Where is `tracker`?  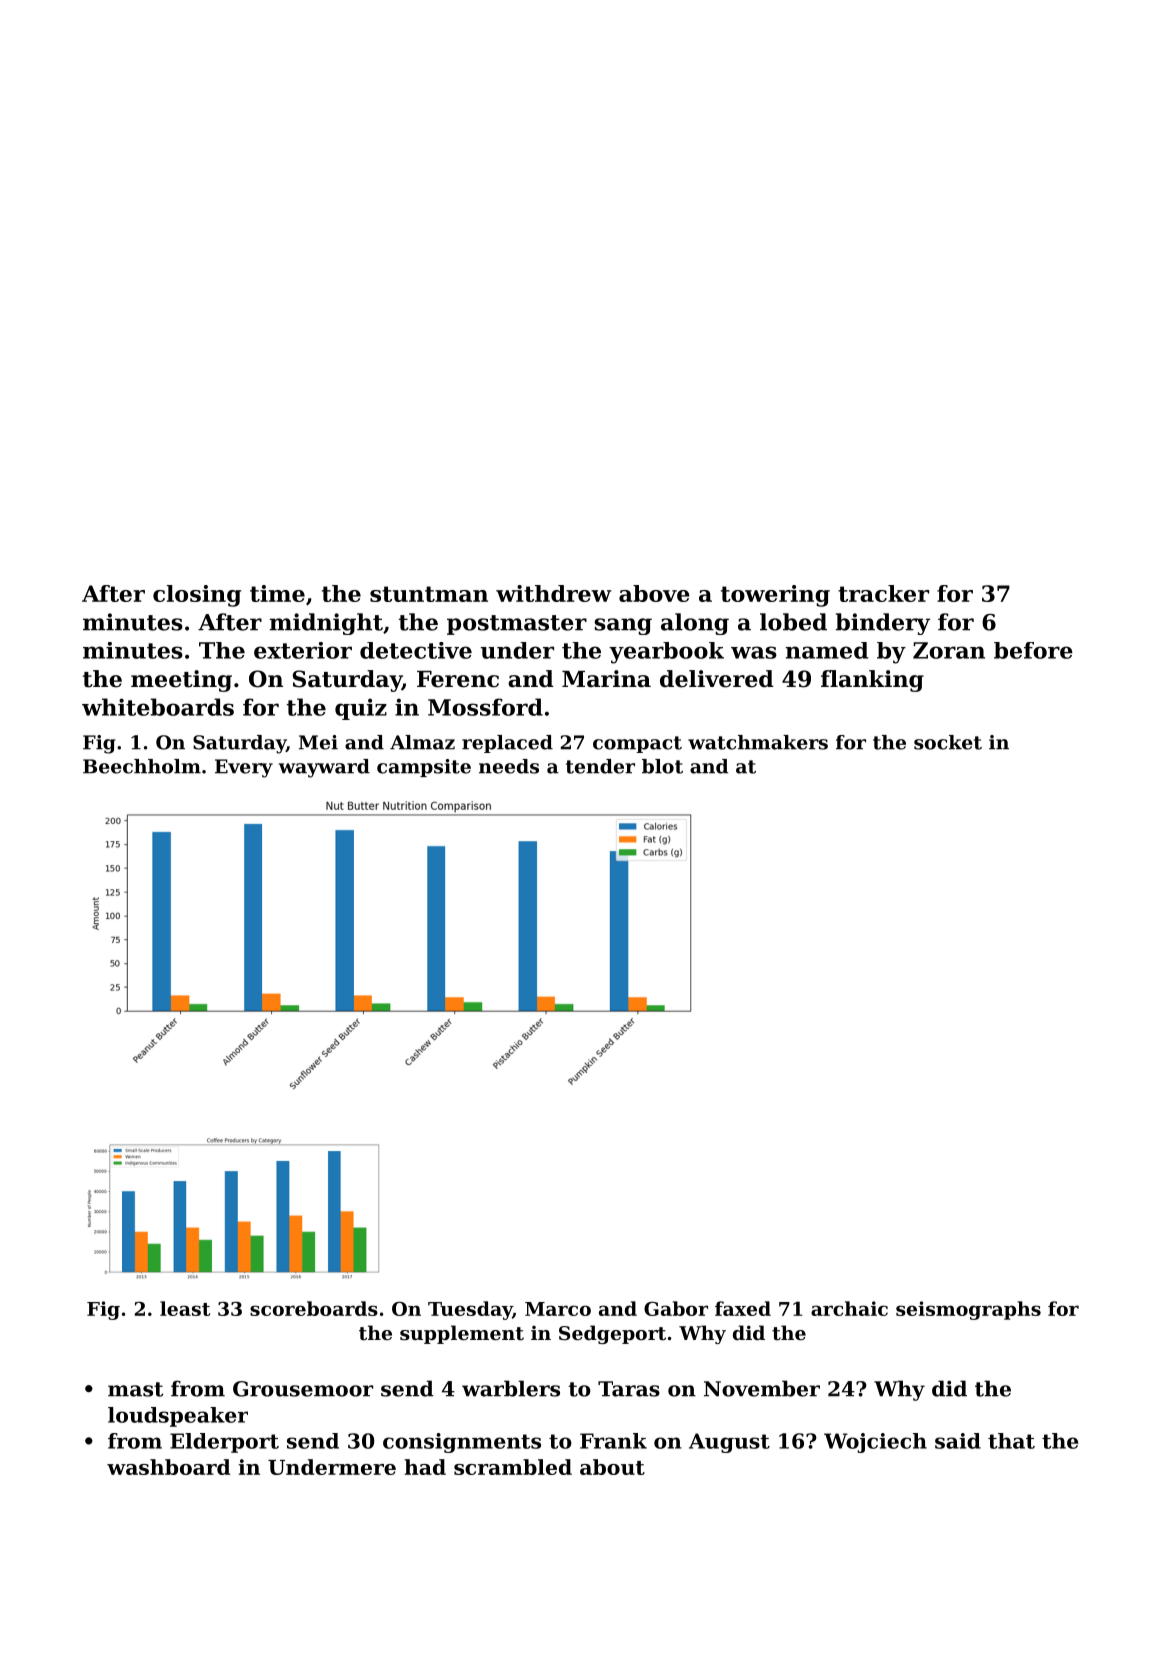 tracker is located at coordinates (883, 593).
